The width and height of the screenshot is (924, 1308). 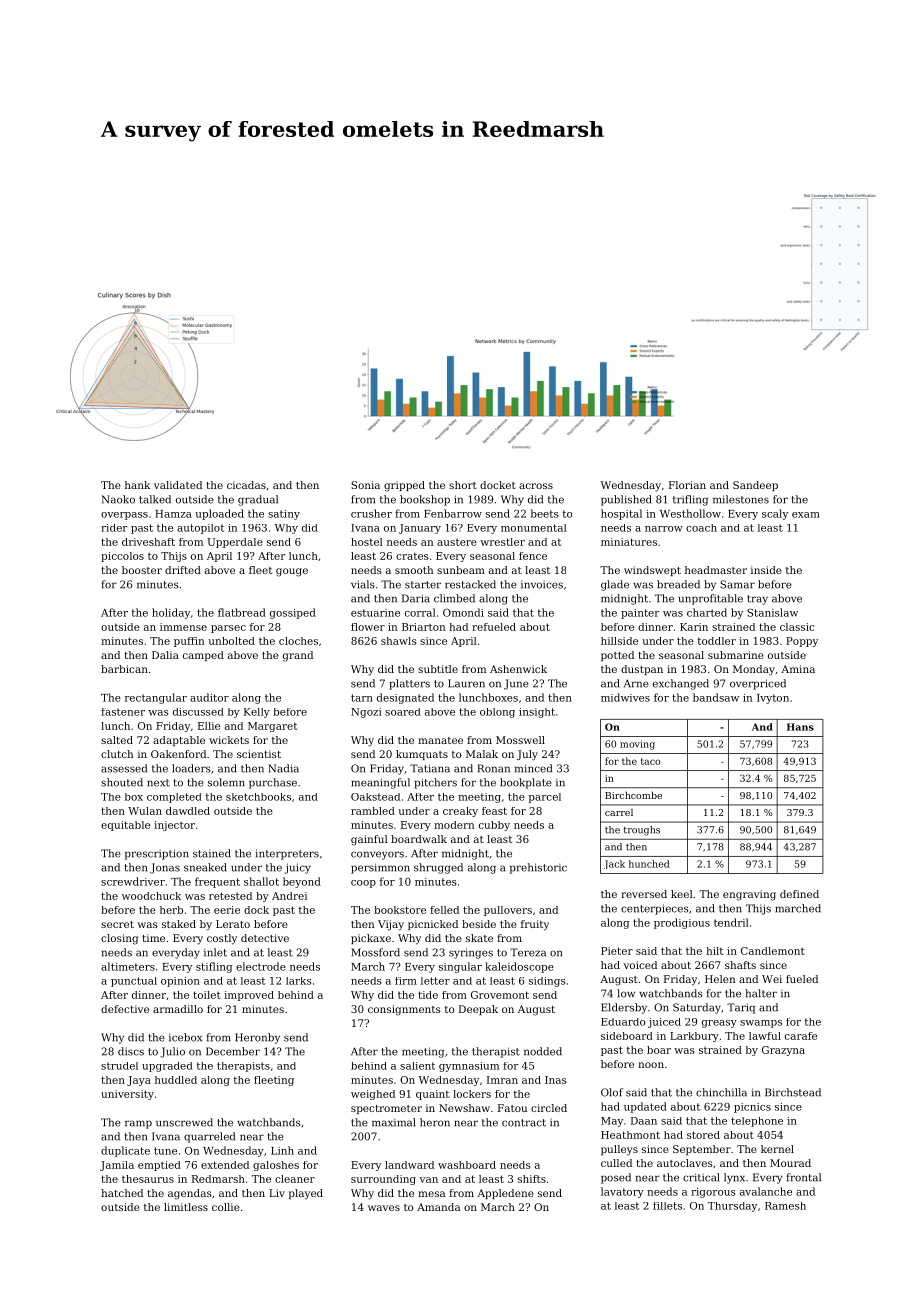 What do you see at coordinates (246, 485) in the screenshot?
I see `cicadas` at bounding box center [246, 485].
